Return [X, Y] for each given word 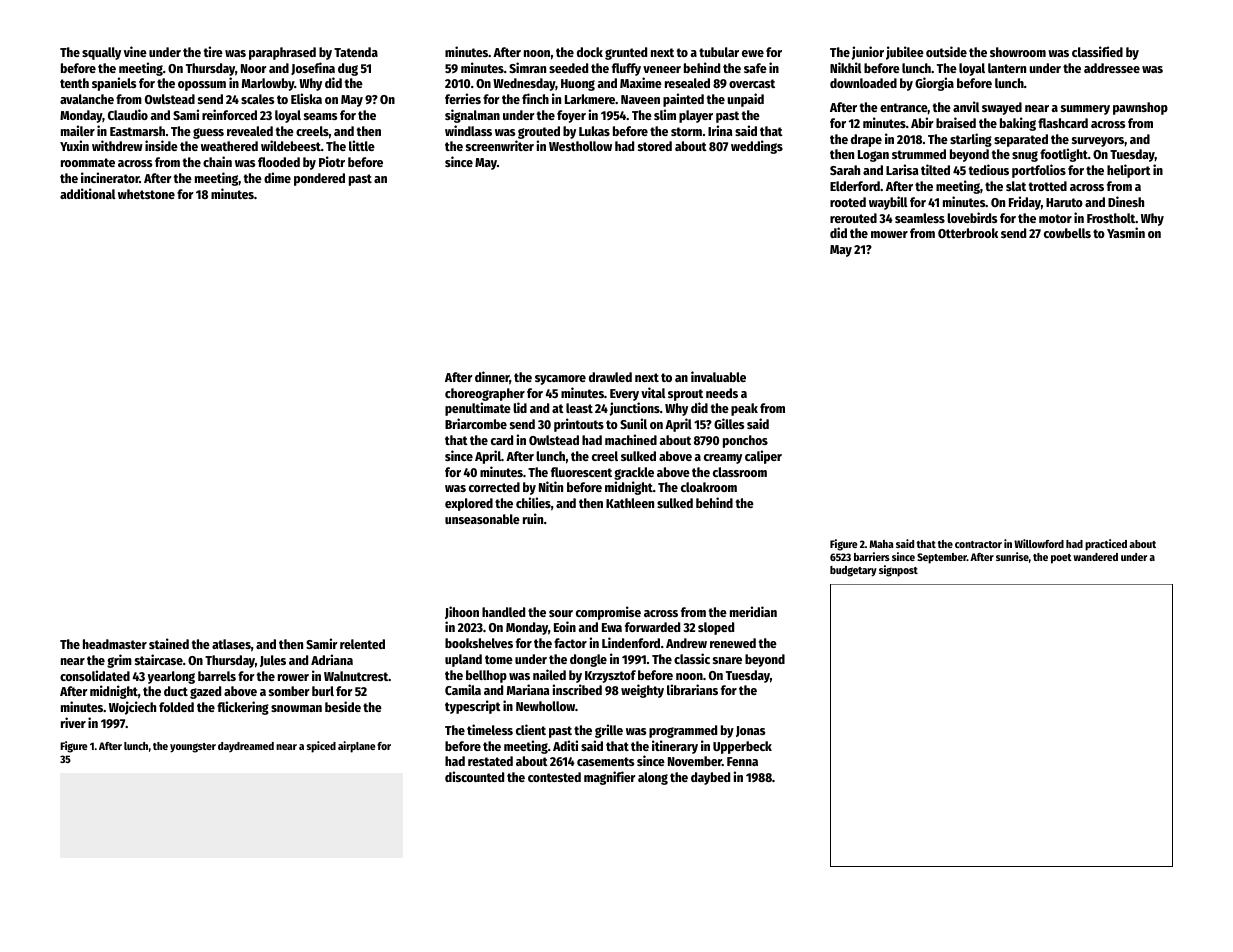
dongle [588, 660]
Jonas [750, 731]
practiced [1106, 545]
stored [655, 146]
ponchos [745, 441]
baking [1018, 124]
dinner [492, 378]
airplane [357, 747]
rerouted [853, 218]
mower [889, 234]
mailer [78, 130]
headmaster [115, 644]
